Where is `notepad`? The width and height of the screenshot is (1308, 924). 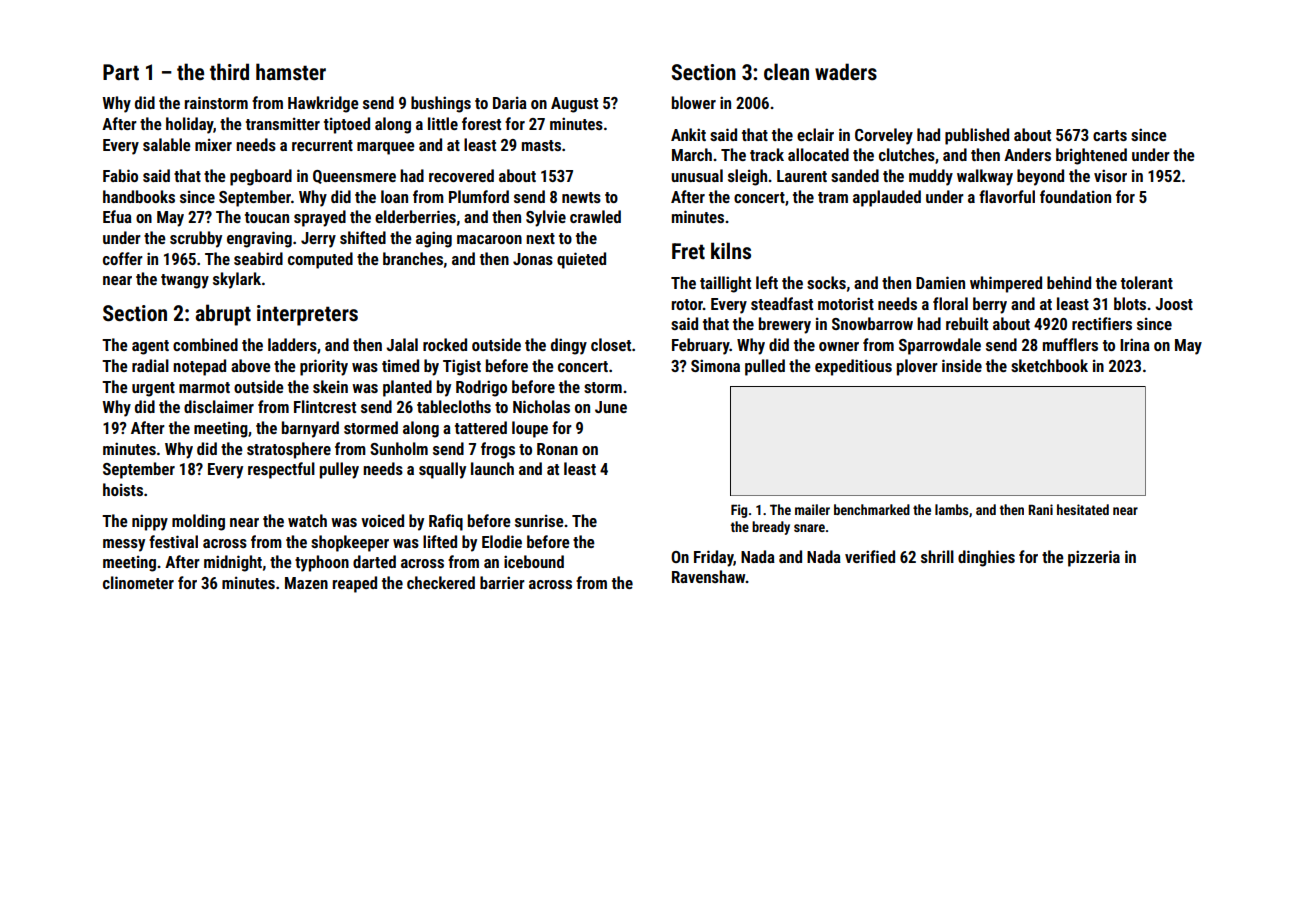 notepad is located at coordinates (199, 367).
